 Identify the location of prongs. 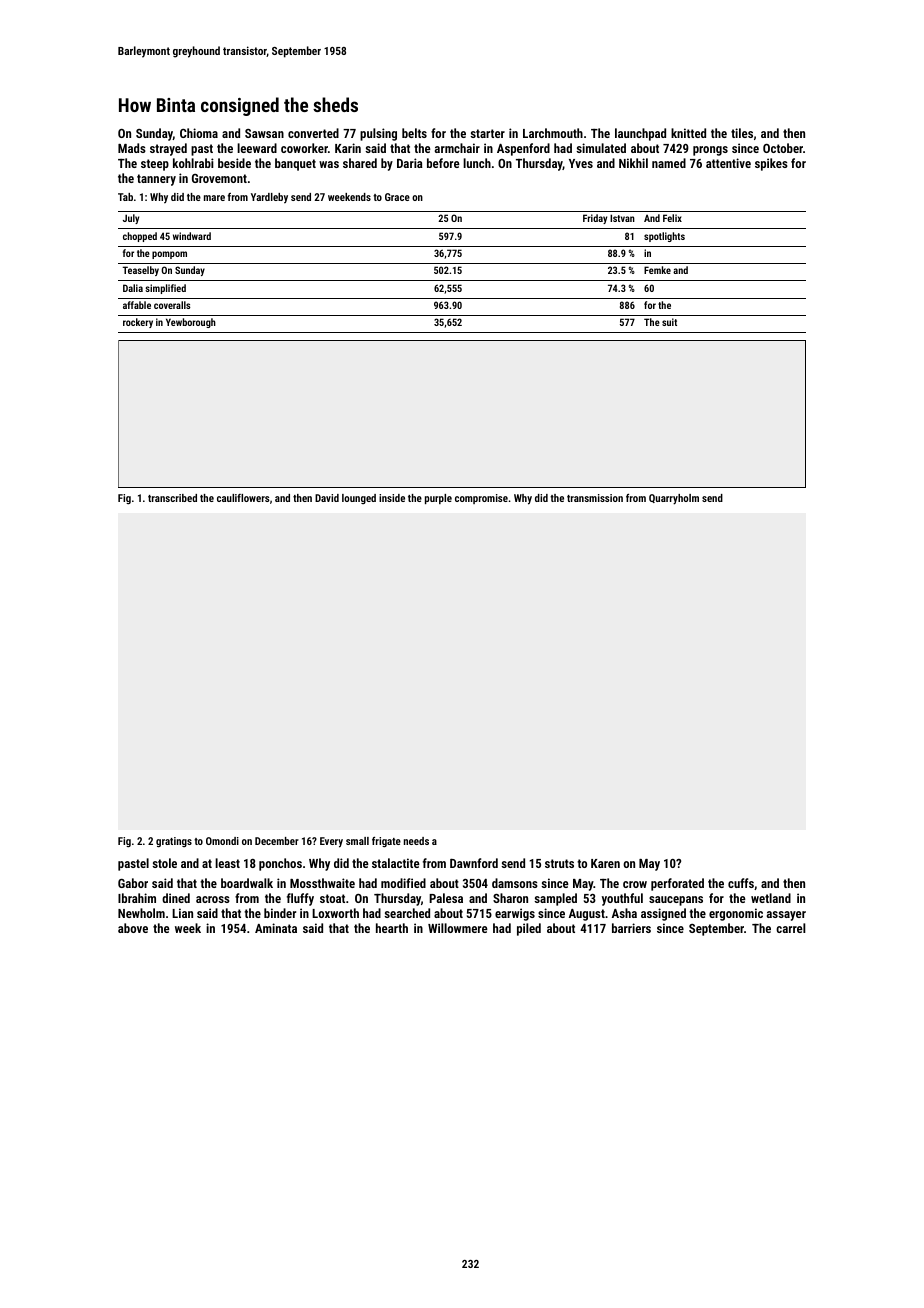
(710, 151).
